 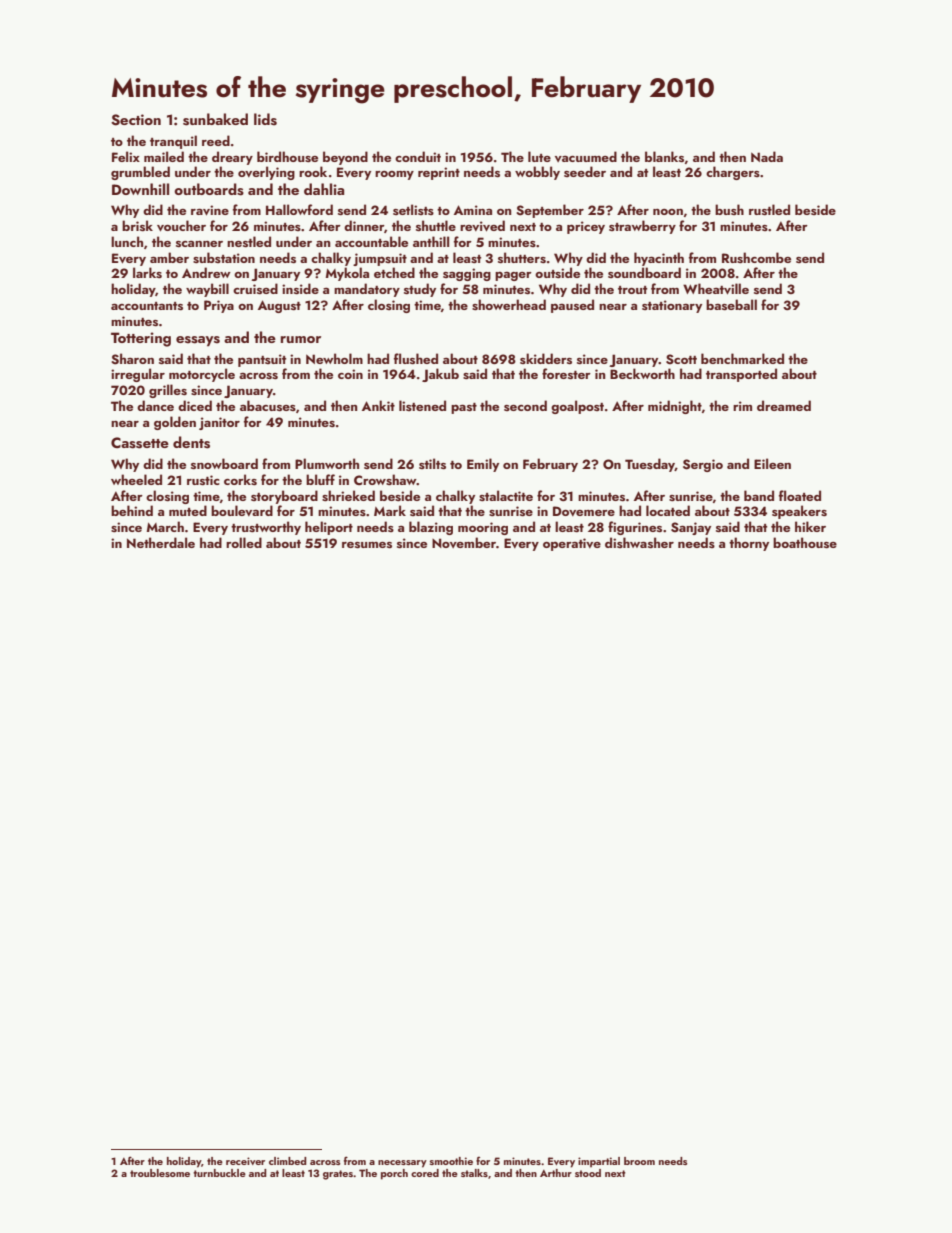 I want to click on strawberry, so click(x=642, y=227).
